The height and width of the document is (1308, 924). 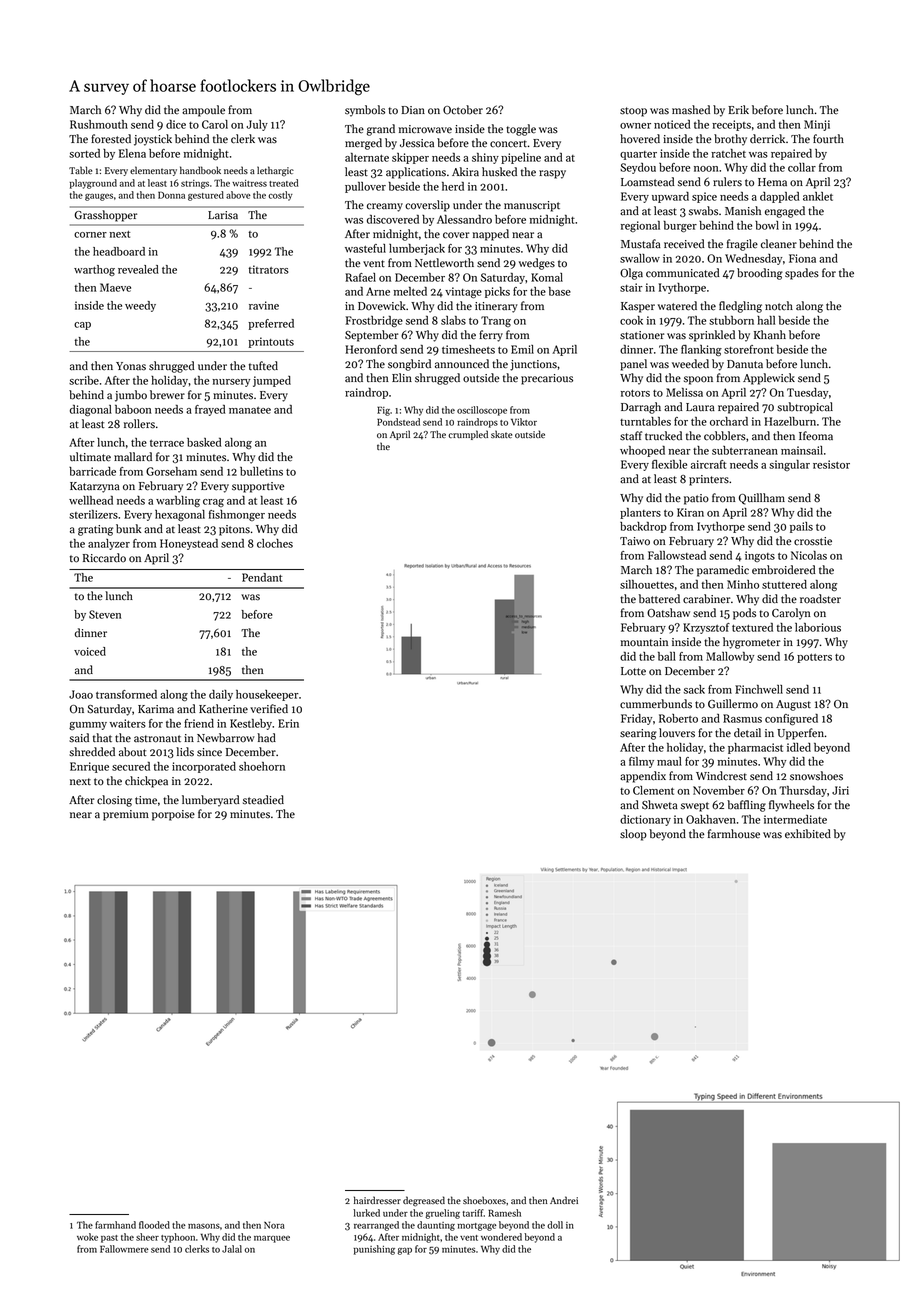 I want to click on exhibited, so click(x=808, y=834).
